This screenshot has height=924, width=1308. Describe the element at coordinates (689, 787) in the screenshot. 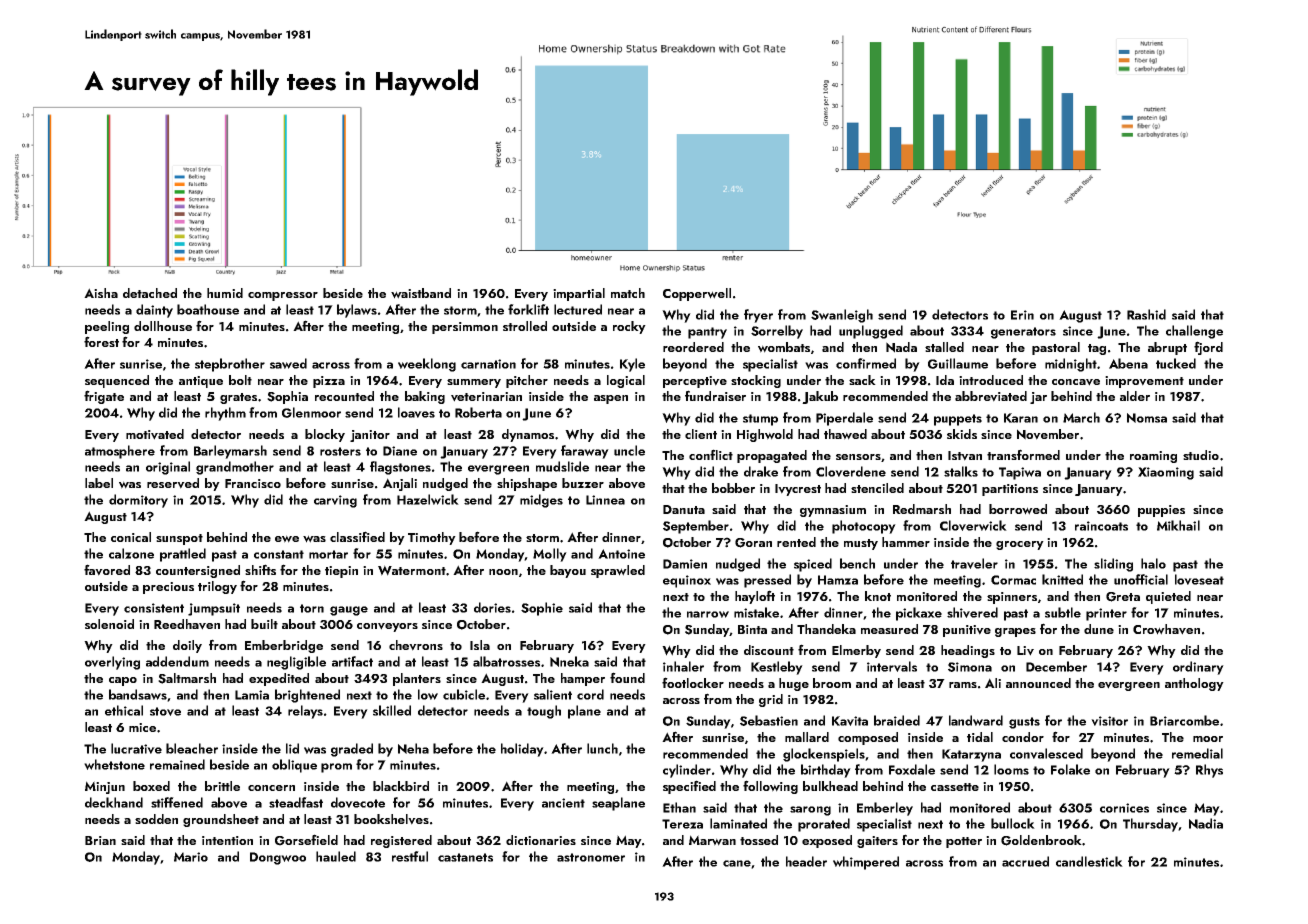

I see `specified` at that location.
